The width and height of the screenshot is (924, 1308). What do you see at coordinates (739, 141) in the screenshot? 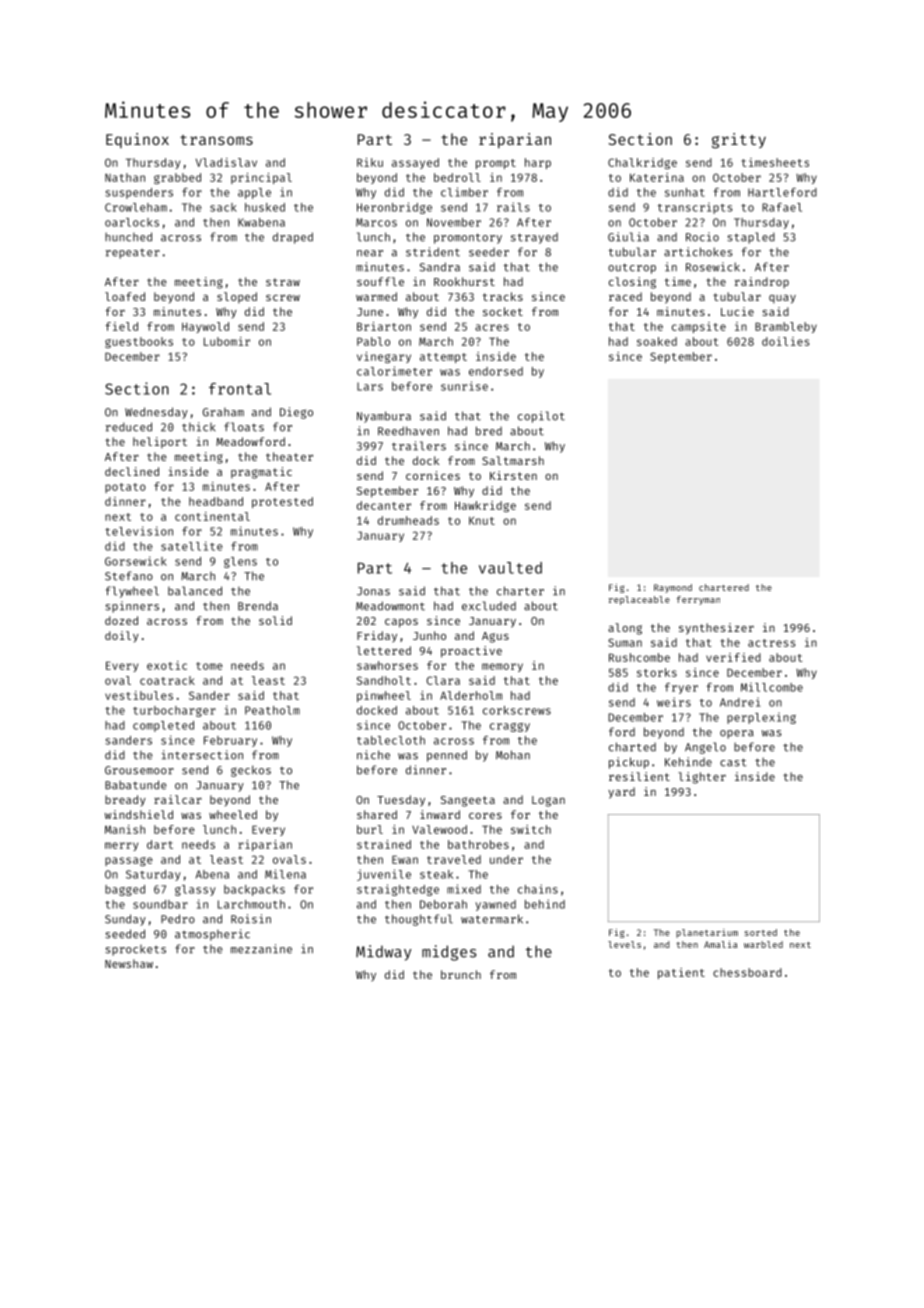
I see `gritty` at bounding box center [739, 141].
